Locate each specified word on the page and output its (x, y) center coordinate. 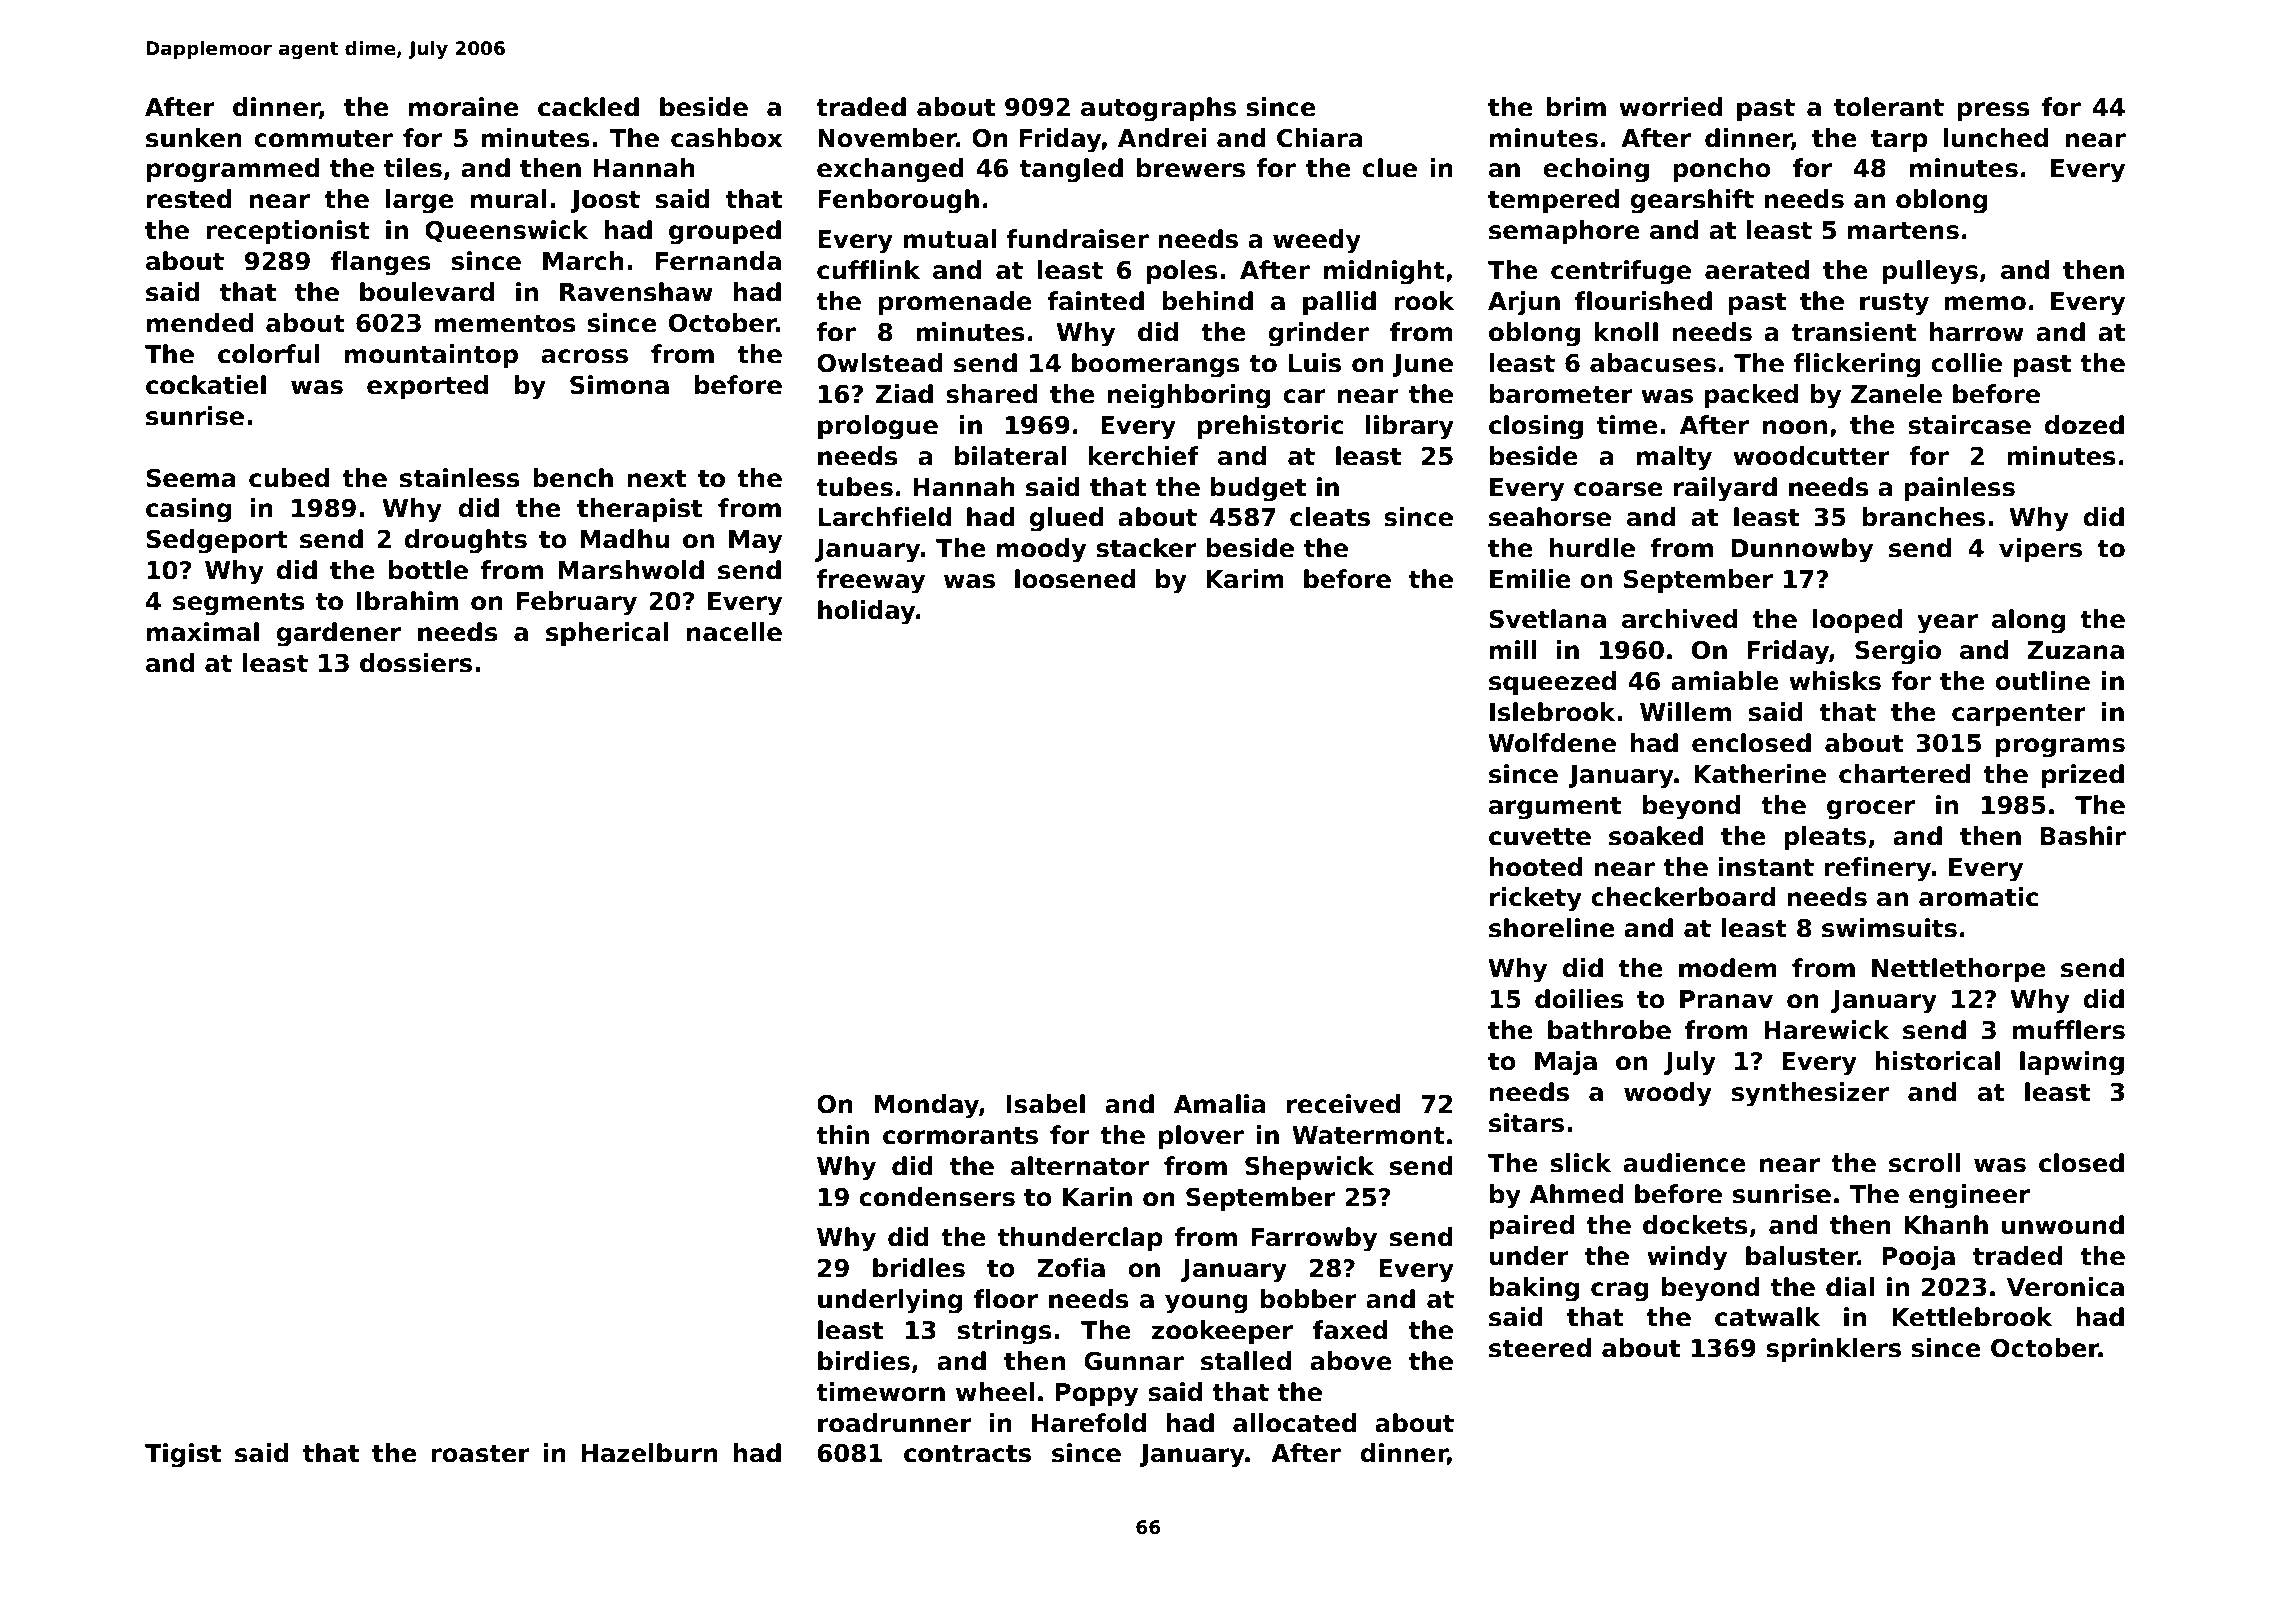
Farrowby (1314, 1239)
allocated (1295, 1423)
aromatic (1978, 897)
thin (842, 1134)
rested (189, 199)
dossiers (416, 663)
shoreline (1552, 928)
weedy (1317, 241)
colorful (269, 354)
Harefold (1089, 1423)
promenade (955, 303)
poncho (1722, 170)
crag (1620, 1292)
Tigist (183, 1455)
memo (1985, 303)
